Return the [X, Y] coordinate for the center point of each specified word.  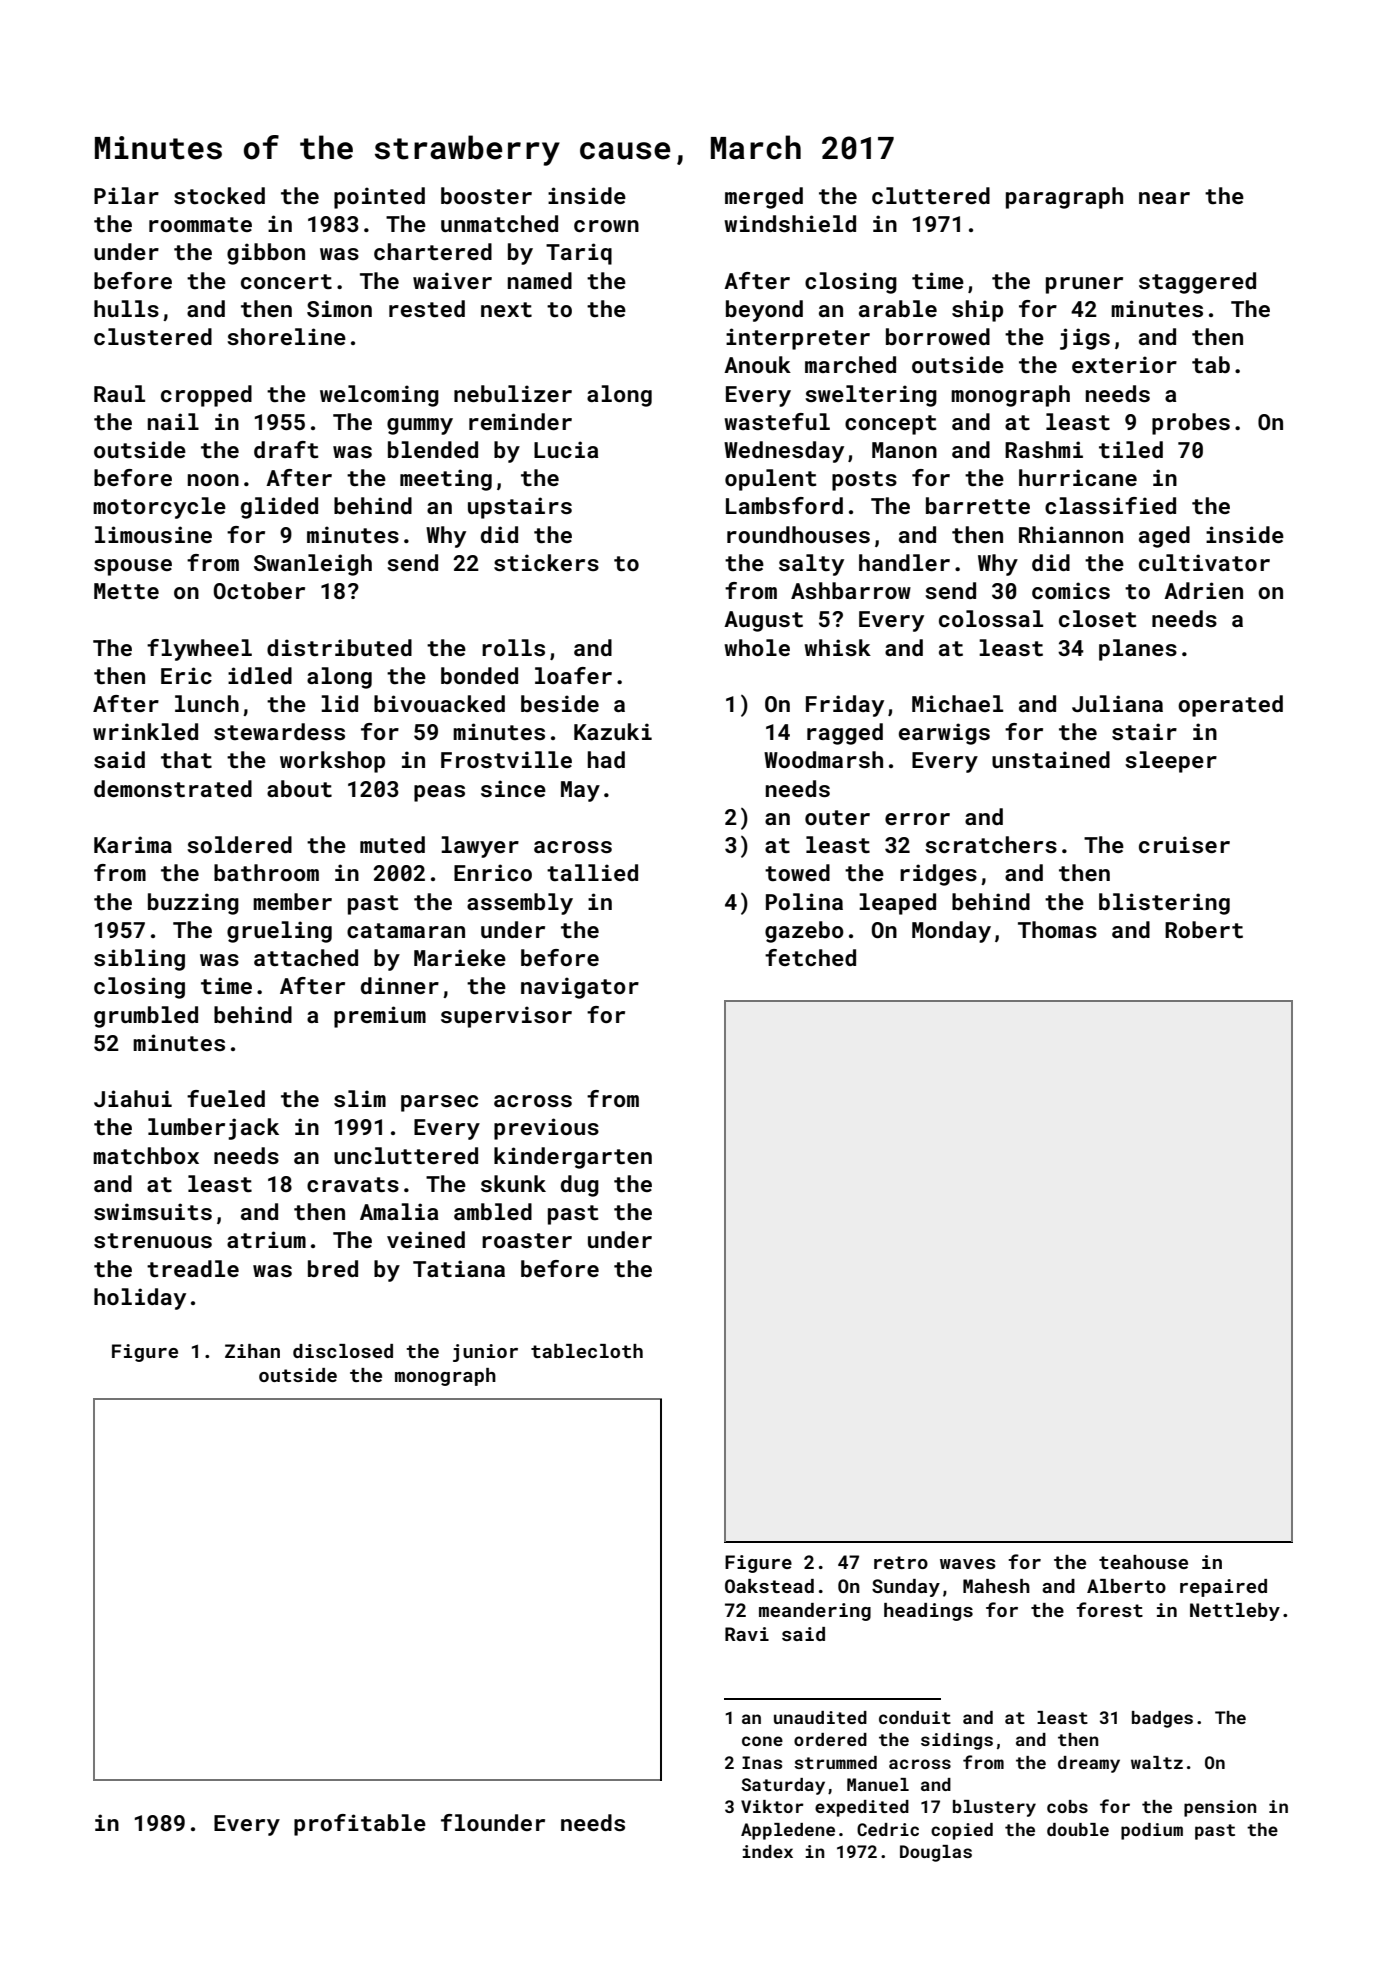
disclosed [343, 1351]
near [1164, 198]
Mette [126, 591]
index [767, 1851]
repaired [1223, 1588]
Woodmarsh [823, 759]
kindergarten [573, 1158]
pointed [379, 198]
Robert [1204, 929]
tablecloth [587, 1351]
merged [764, 198]
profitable [360, 1825]
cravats [353, 1184]
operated [1230, 706]
